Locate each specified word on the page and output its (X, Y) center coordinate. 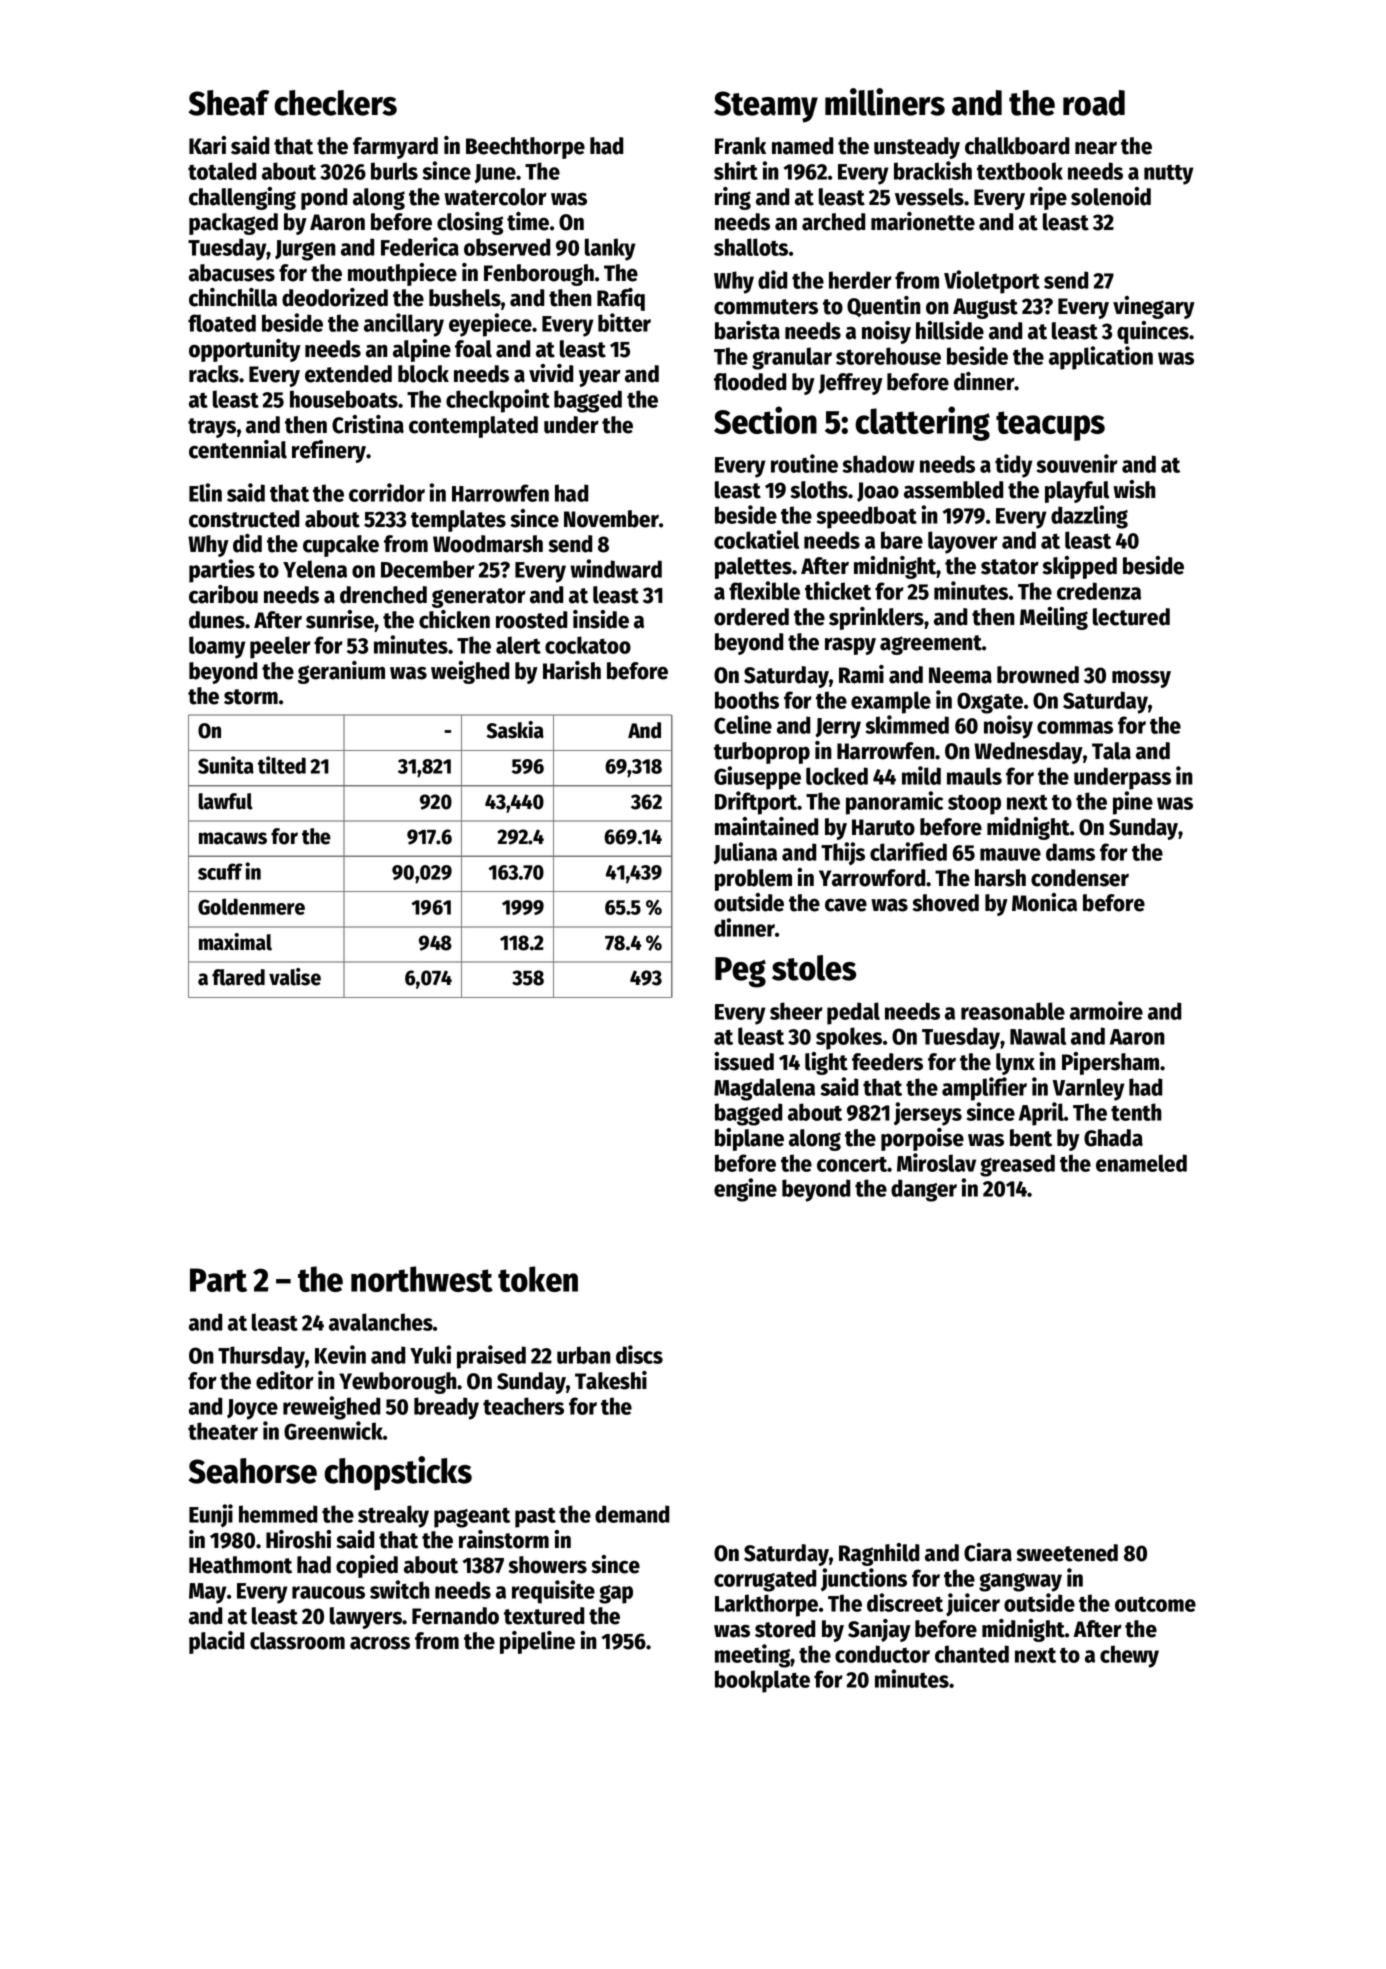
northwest (422, 1279)
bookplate (762, 1681)
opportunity (245, 350)
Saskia (515, 730)
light (826, 1063)
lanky (610, 249)
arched (834, 222)
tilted (282, 765)
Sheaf (229, 103)
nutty (1169, 175)
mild (921, 775)
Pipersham (1110, 1063)
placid (217, 1642)
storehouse (888, 356)
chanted (972, 1654)
